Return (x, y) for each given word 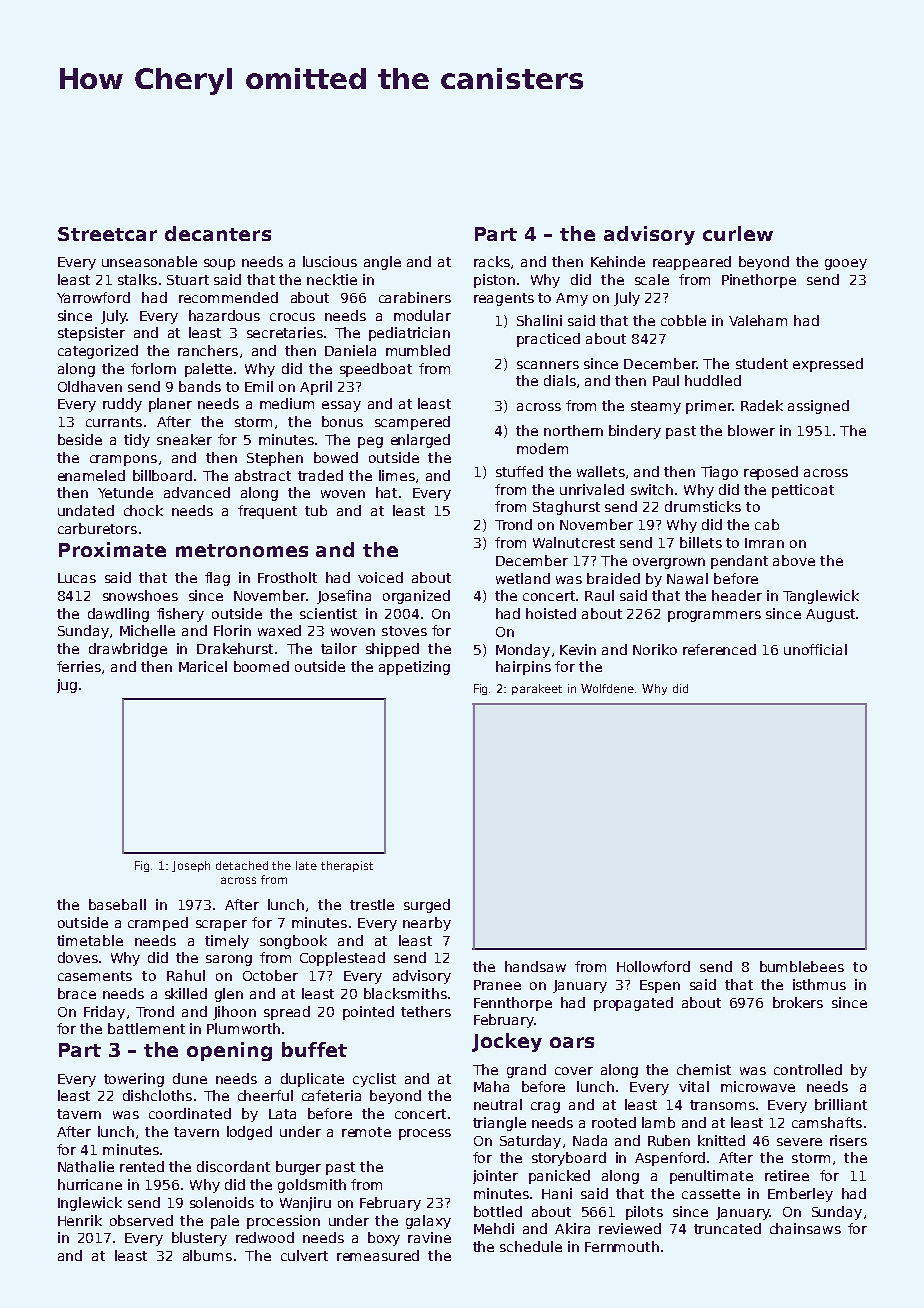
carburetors (97, 528)
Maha (491, 1086)
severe (799, 1142)
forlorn (153, 368)
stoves (404, 631)
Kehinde (618, 261)
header (737, 595)
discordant (233, 1166)
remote (366, 1132)
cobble (683, 320)
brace (77, 993)
